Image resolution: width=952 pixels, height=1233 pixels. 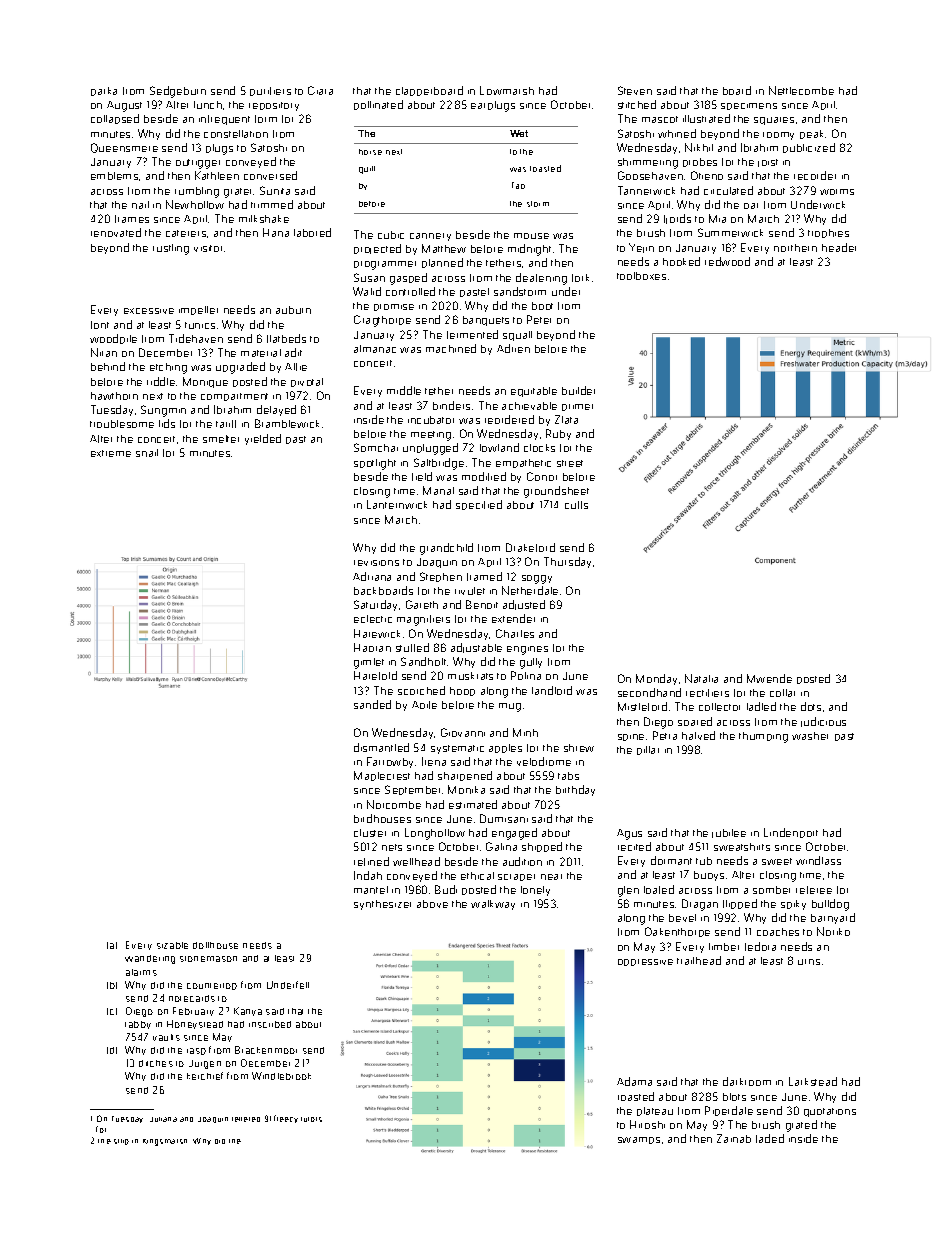 What do you see at coordinates (311, 1119) in the screenshot?
I see `tutors` at bounding box center [311, 1119].
